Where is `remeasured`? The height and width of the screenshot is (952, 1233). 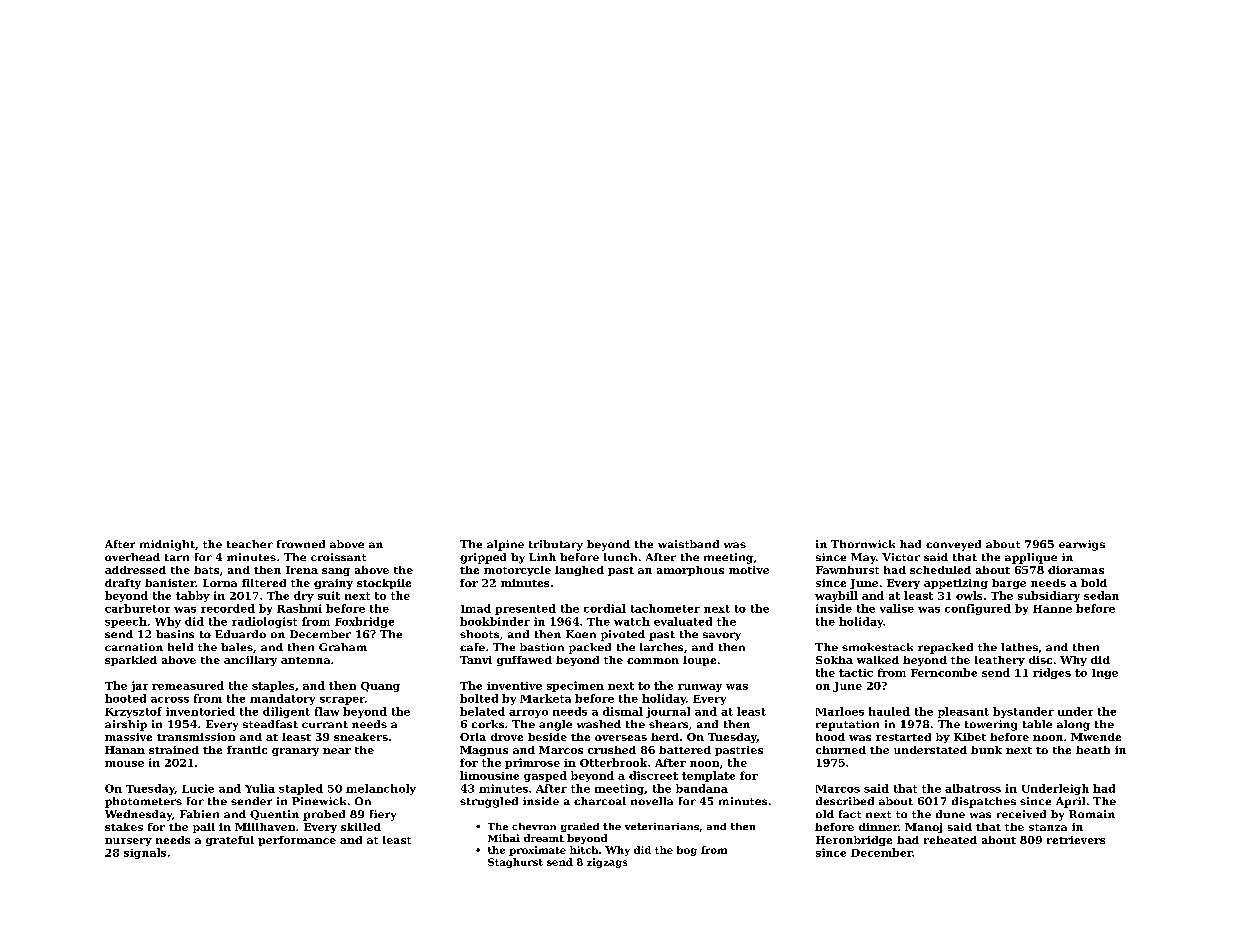
remeasured is located at coordinates (188, 685).
